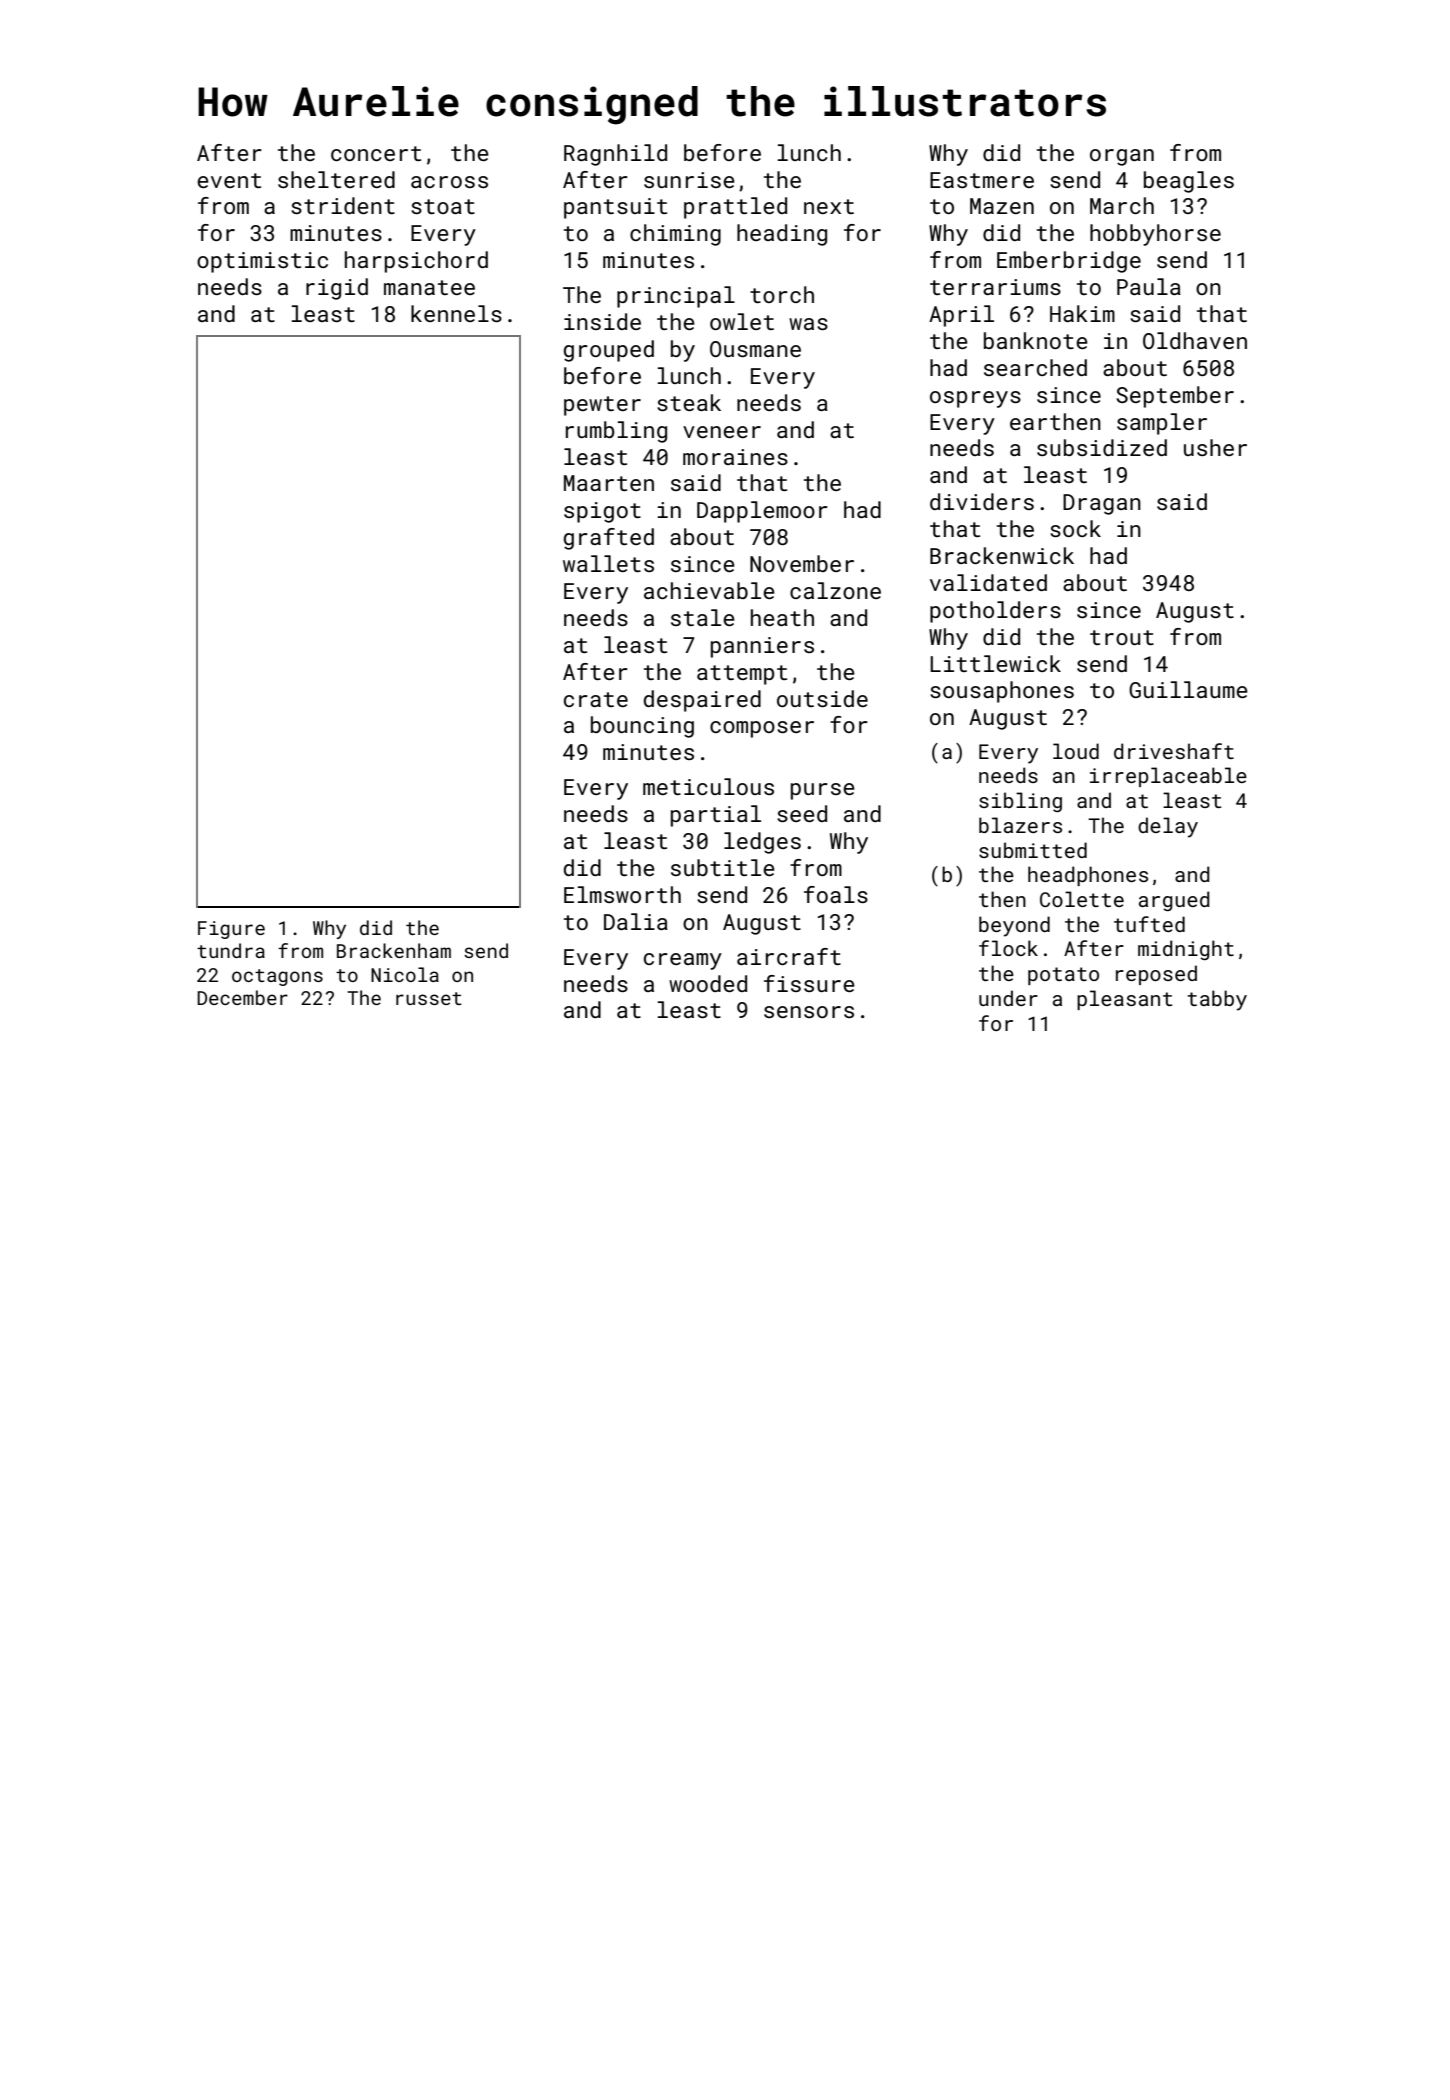  What do you see at coordinates (602, 512) in the screenshot?
I see `spigot` at bounding box center [602, 512].
